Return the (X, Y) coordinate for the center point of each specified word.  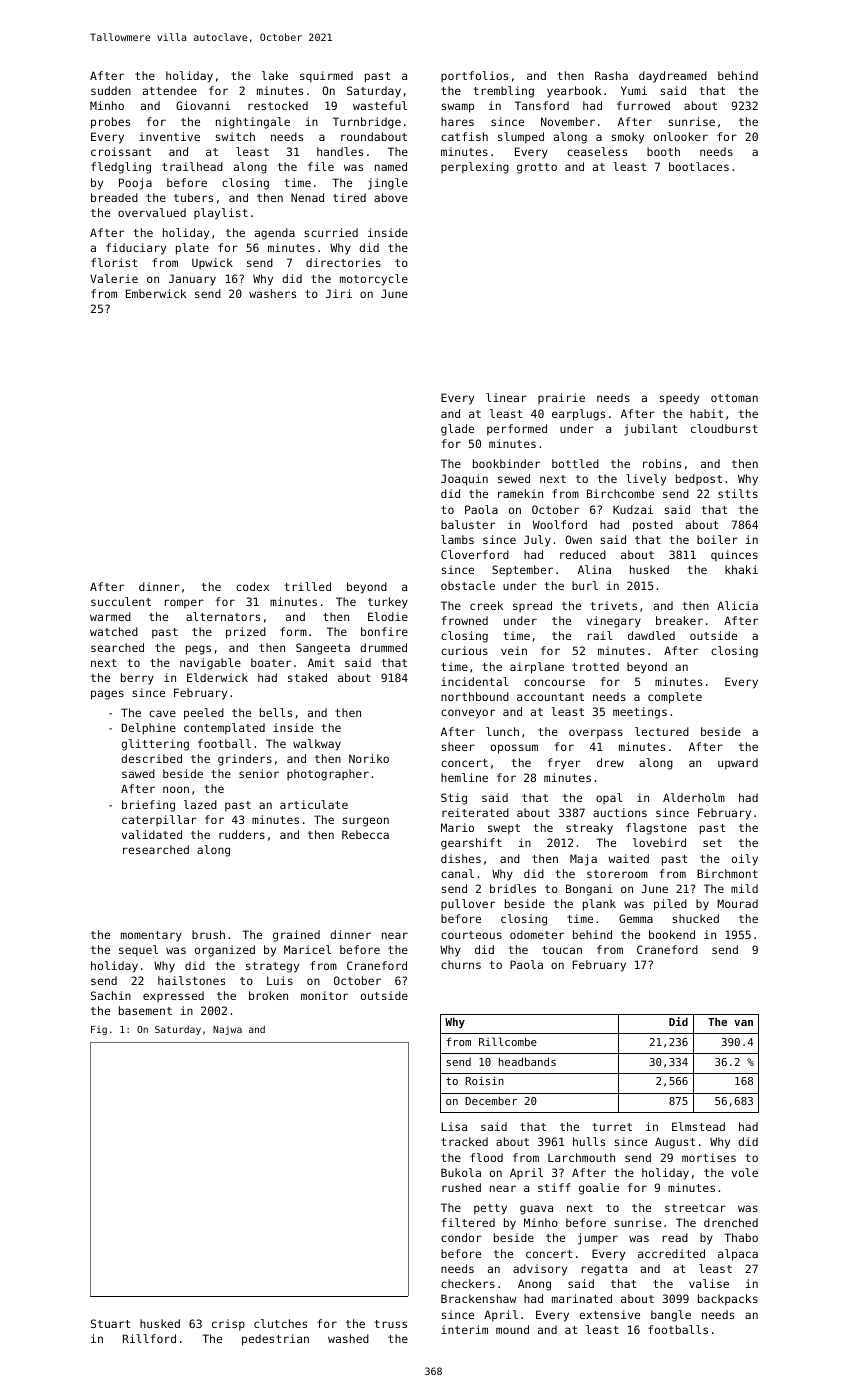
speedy (679, 399)
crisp (228, 1325)
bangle (671, 1316)
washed (348, 1338)
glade (457, 430)
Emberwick (156, 293)
